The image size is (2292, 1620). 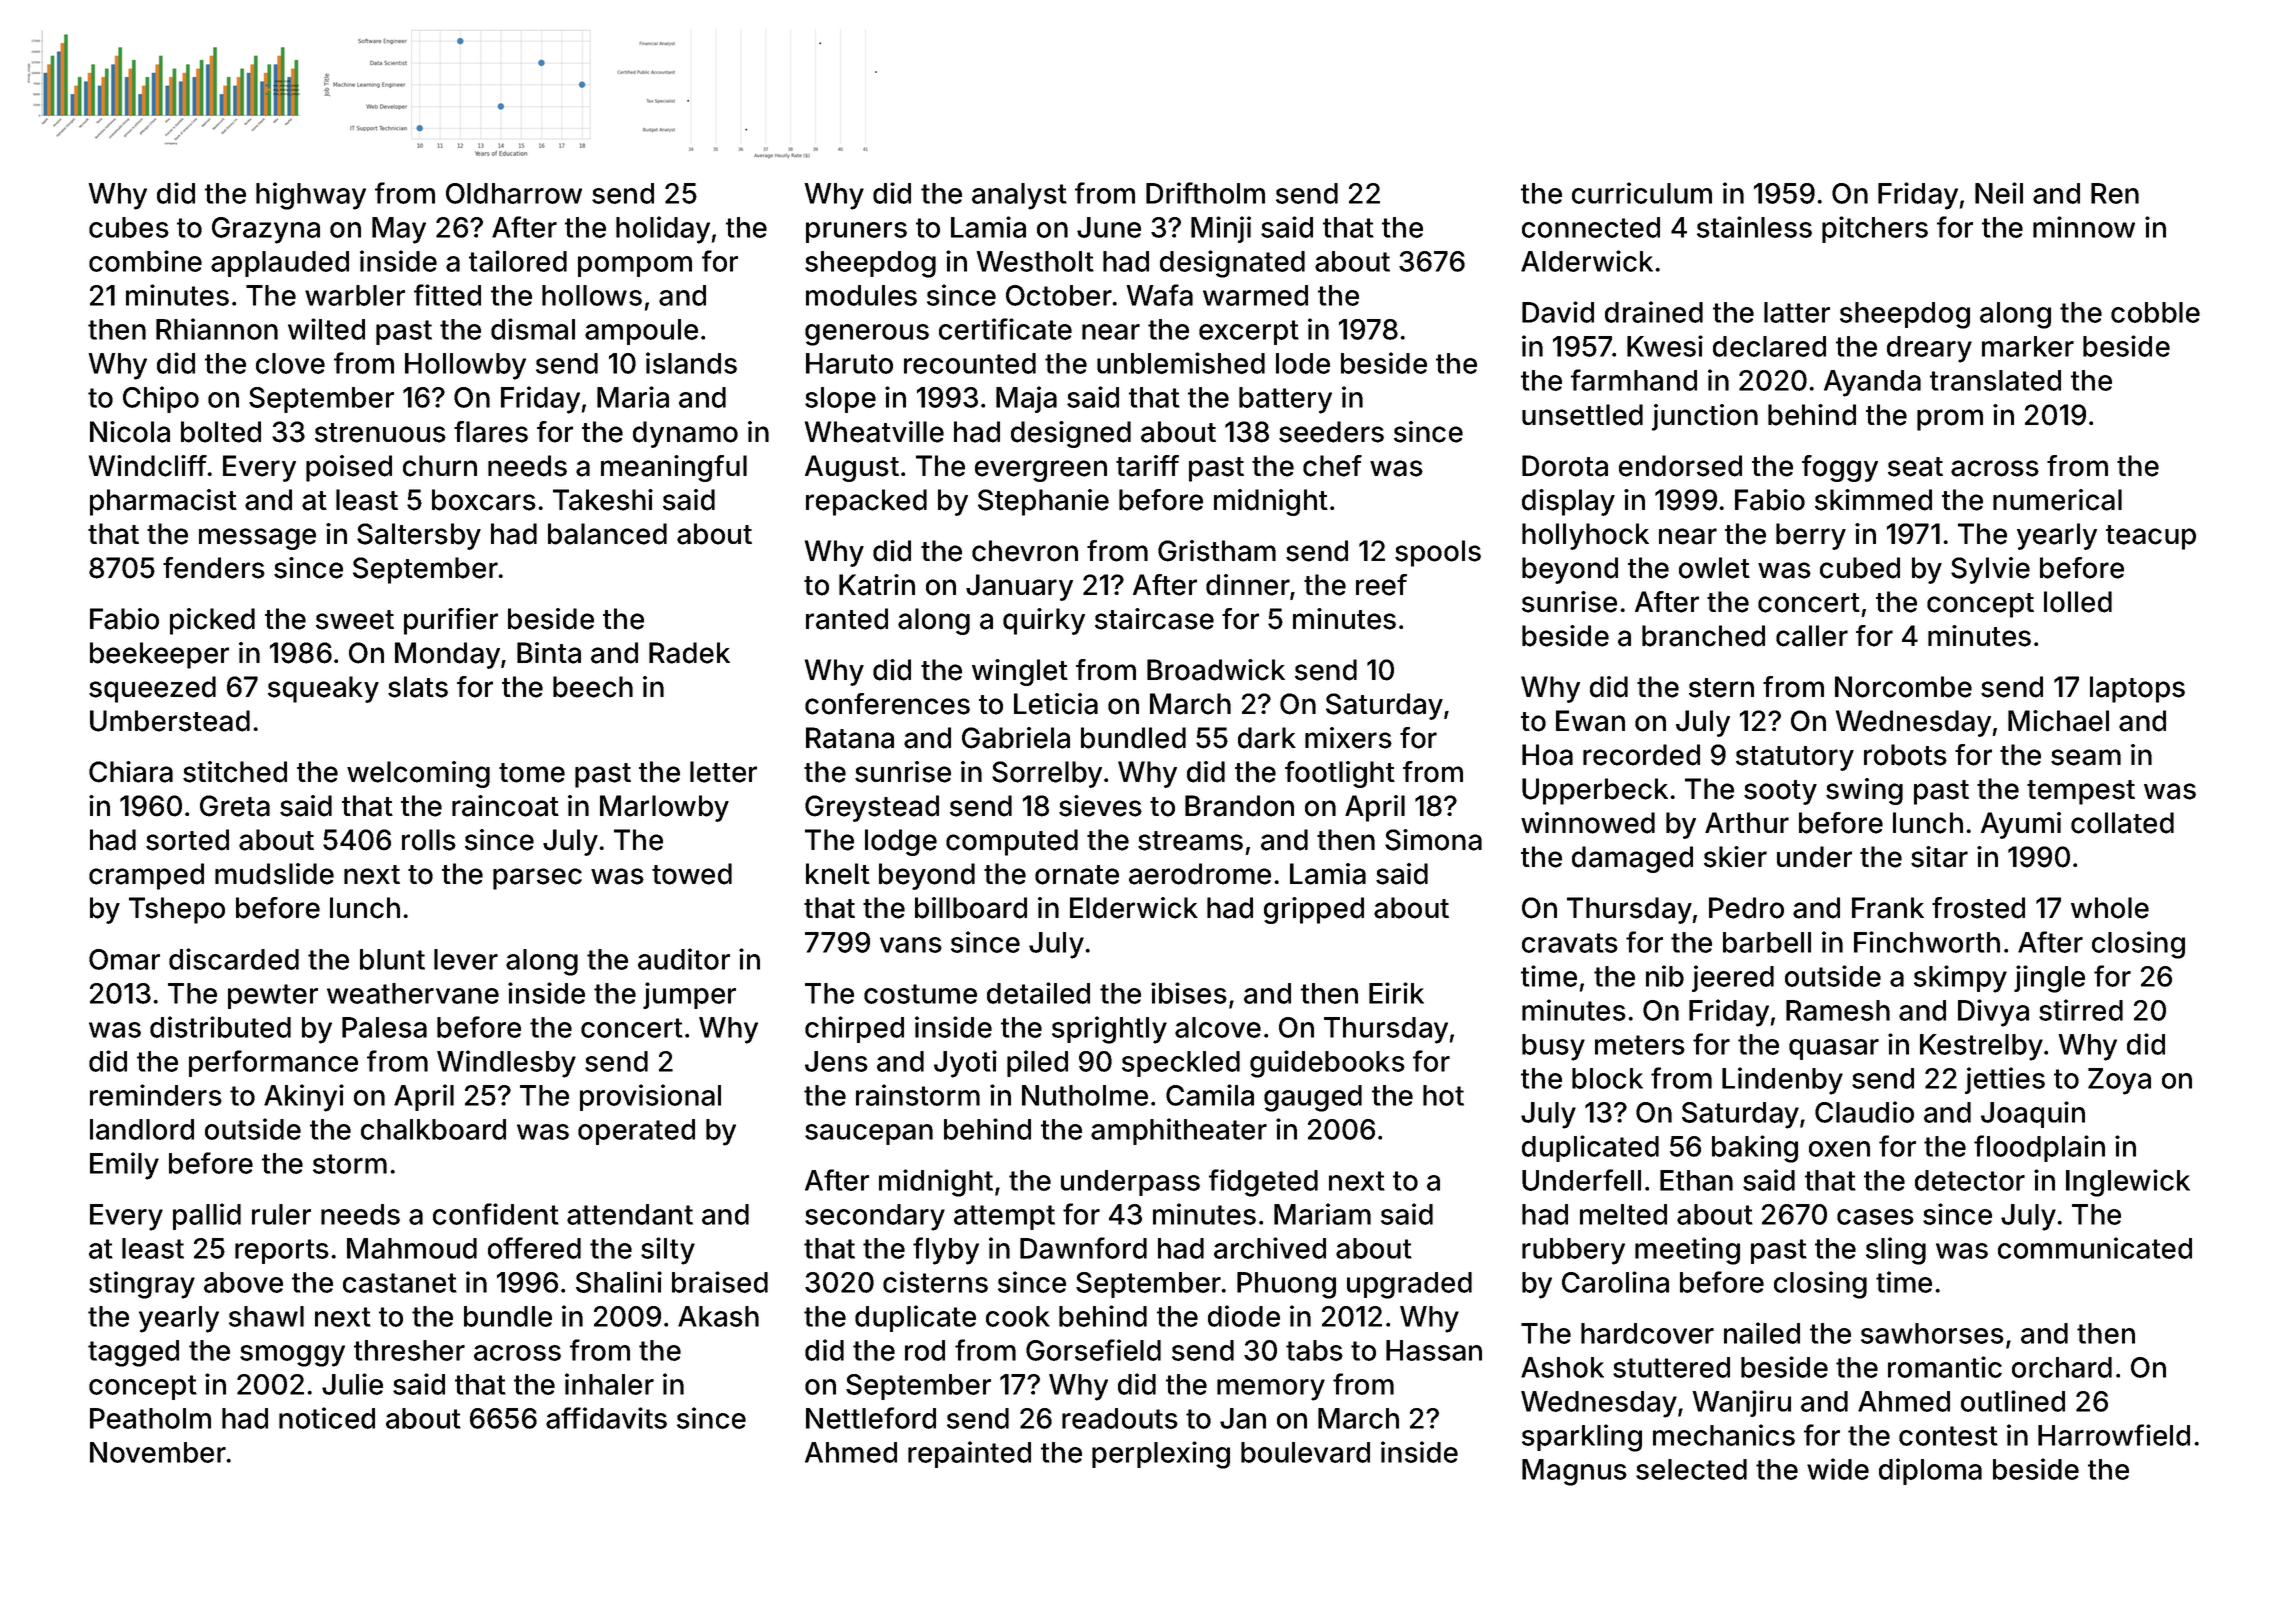 What do you see at coordinates (534, 1248) in the document?
I see `offered` at bounding box center [534, 1248].
